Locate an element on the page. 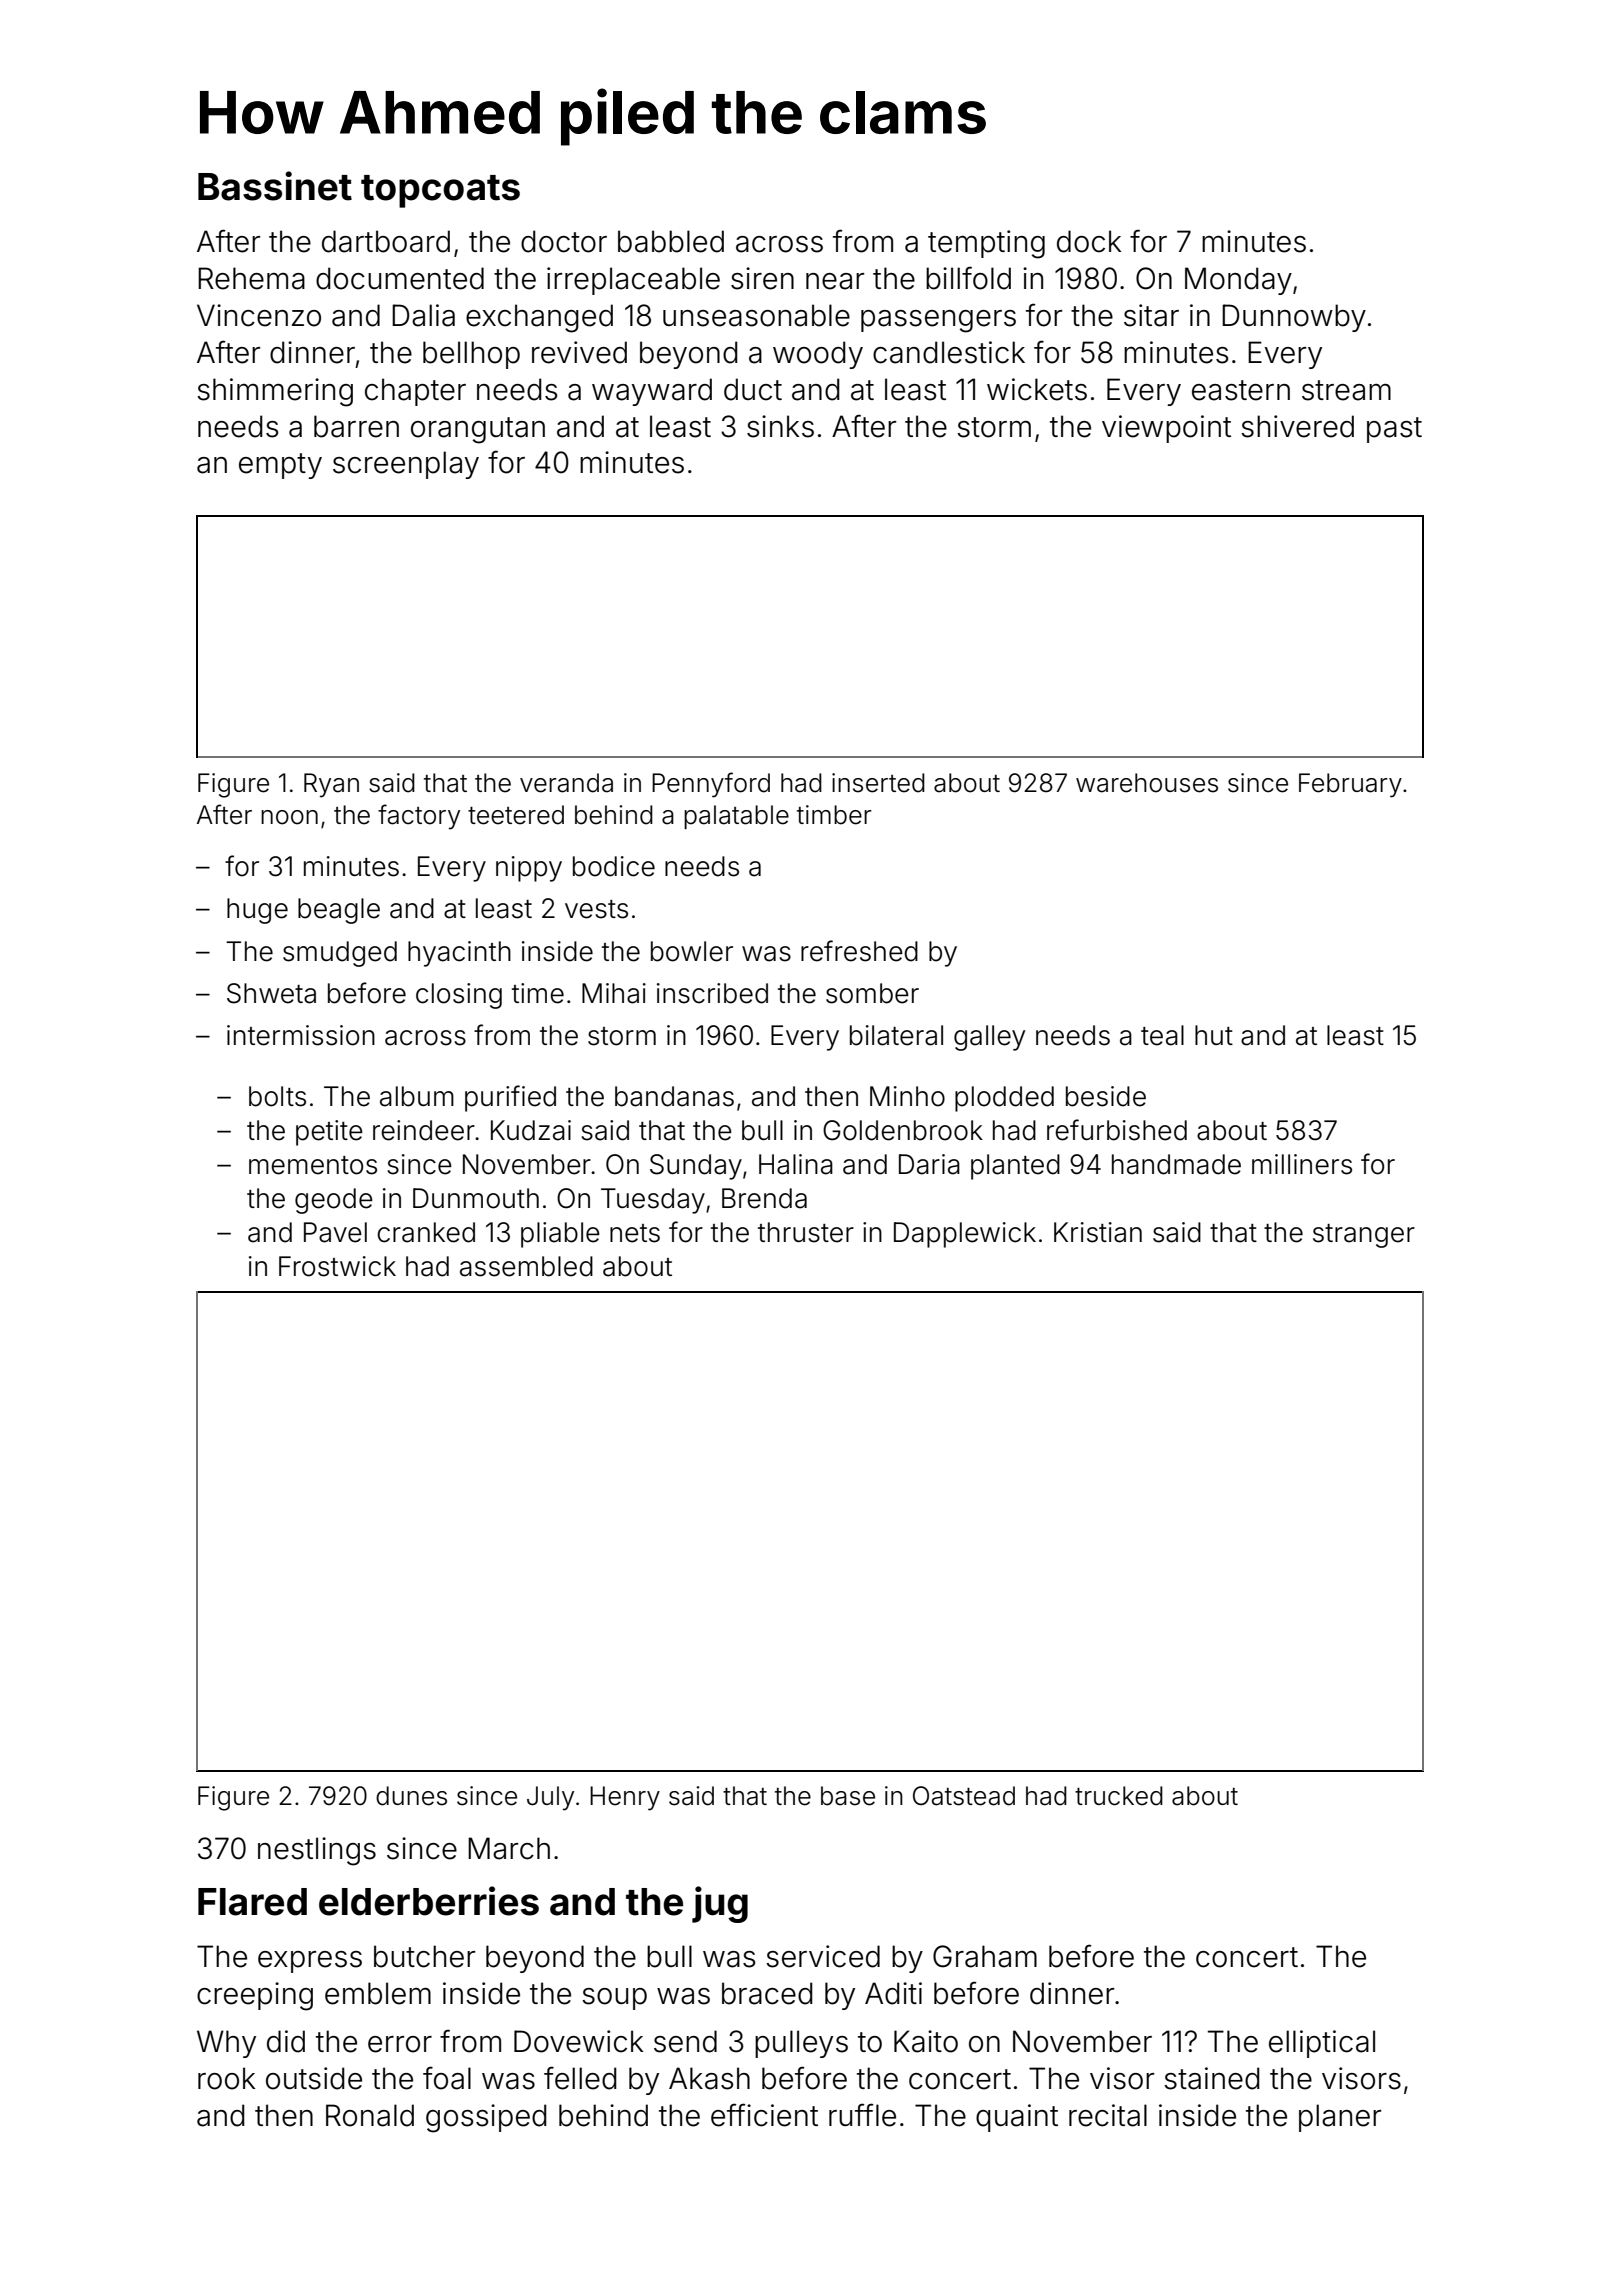  bowler is located at coordinates (692, 951).
